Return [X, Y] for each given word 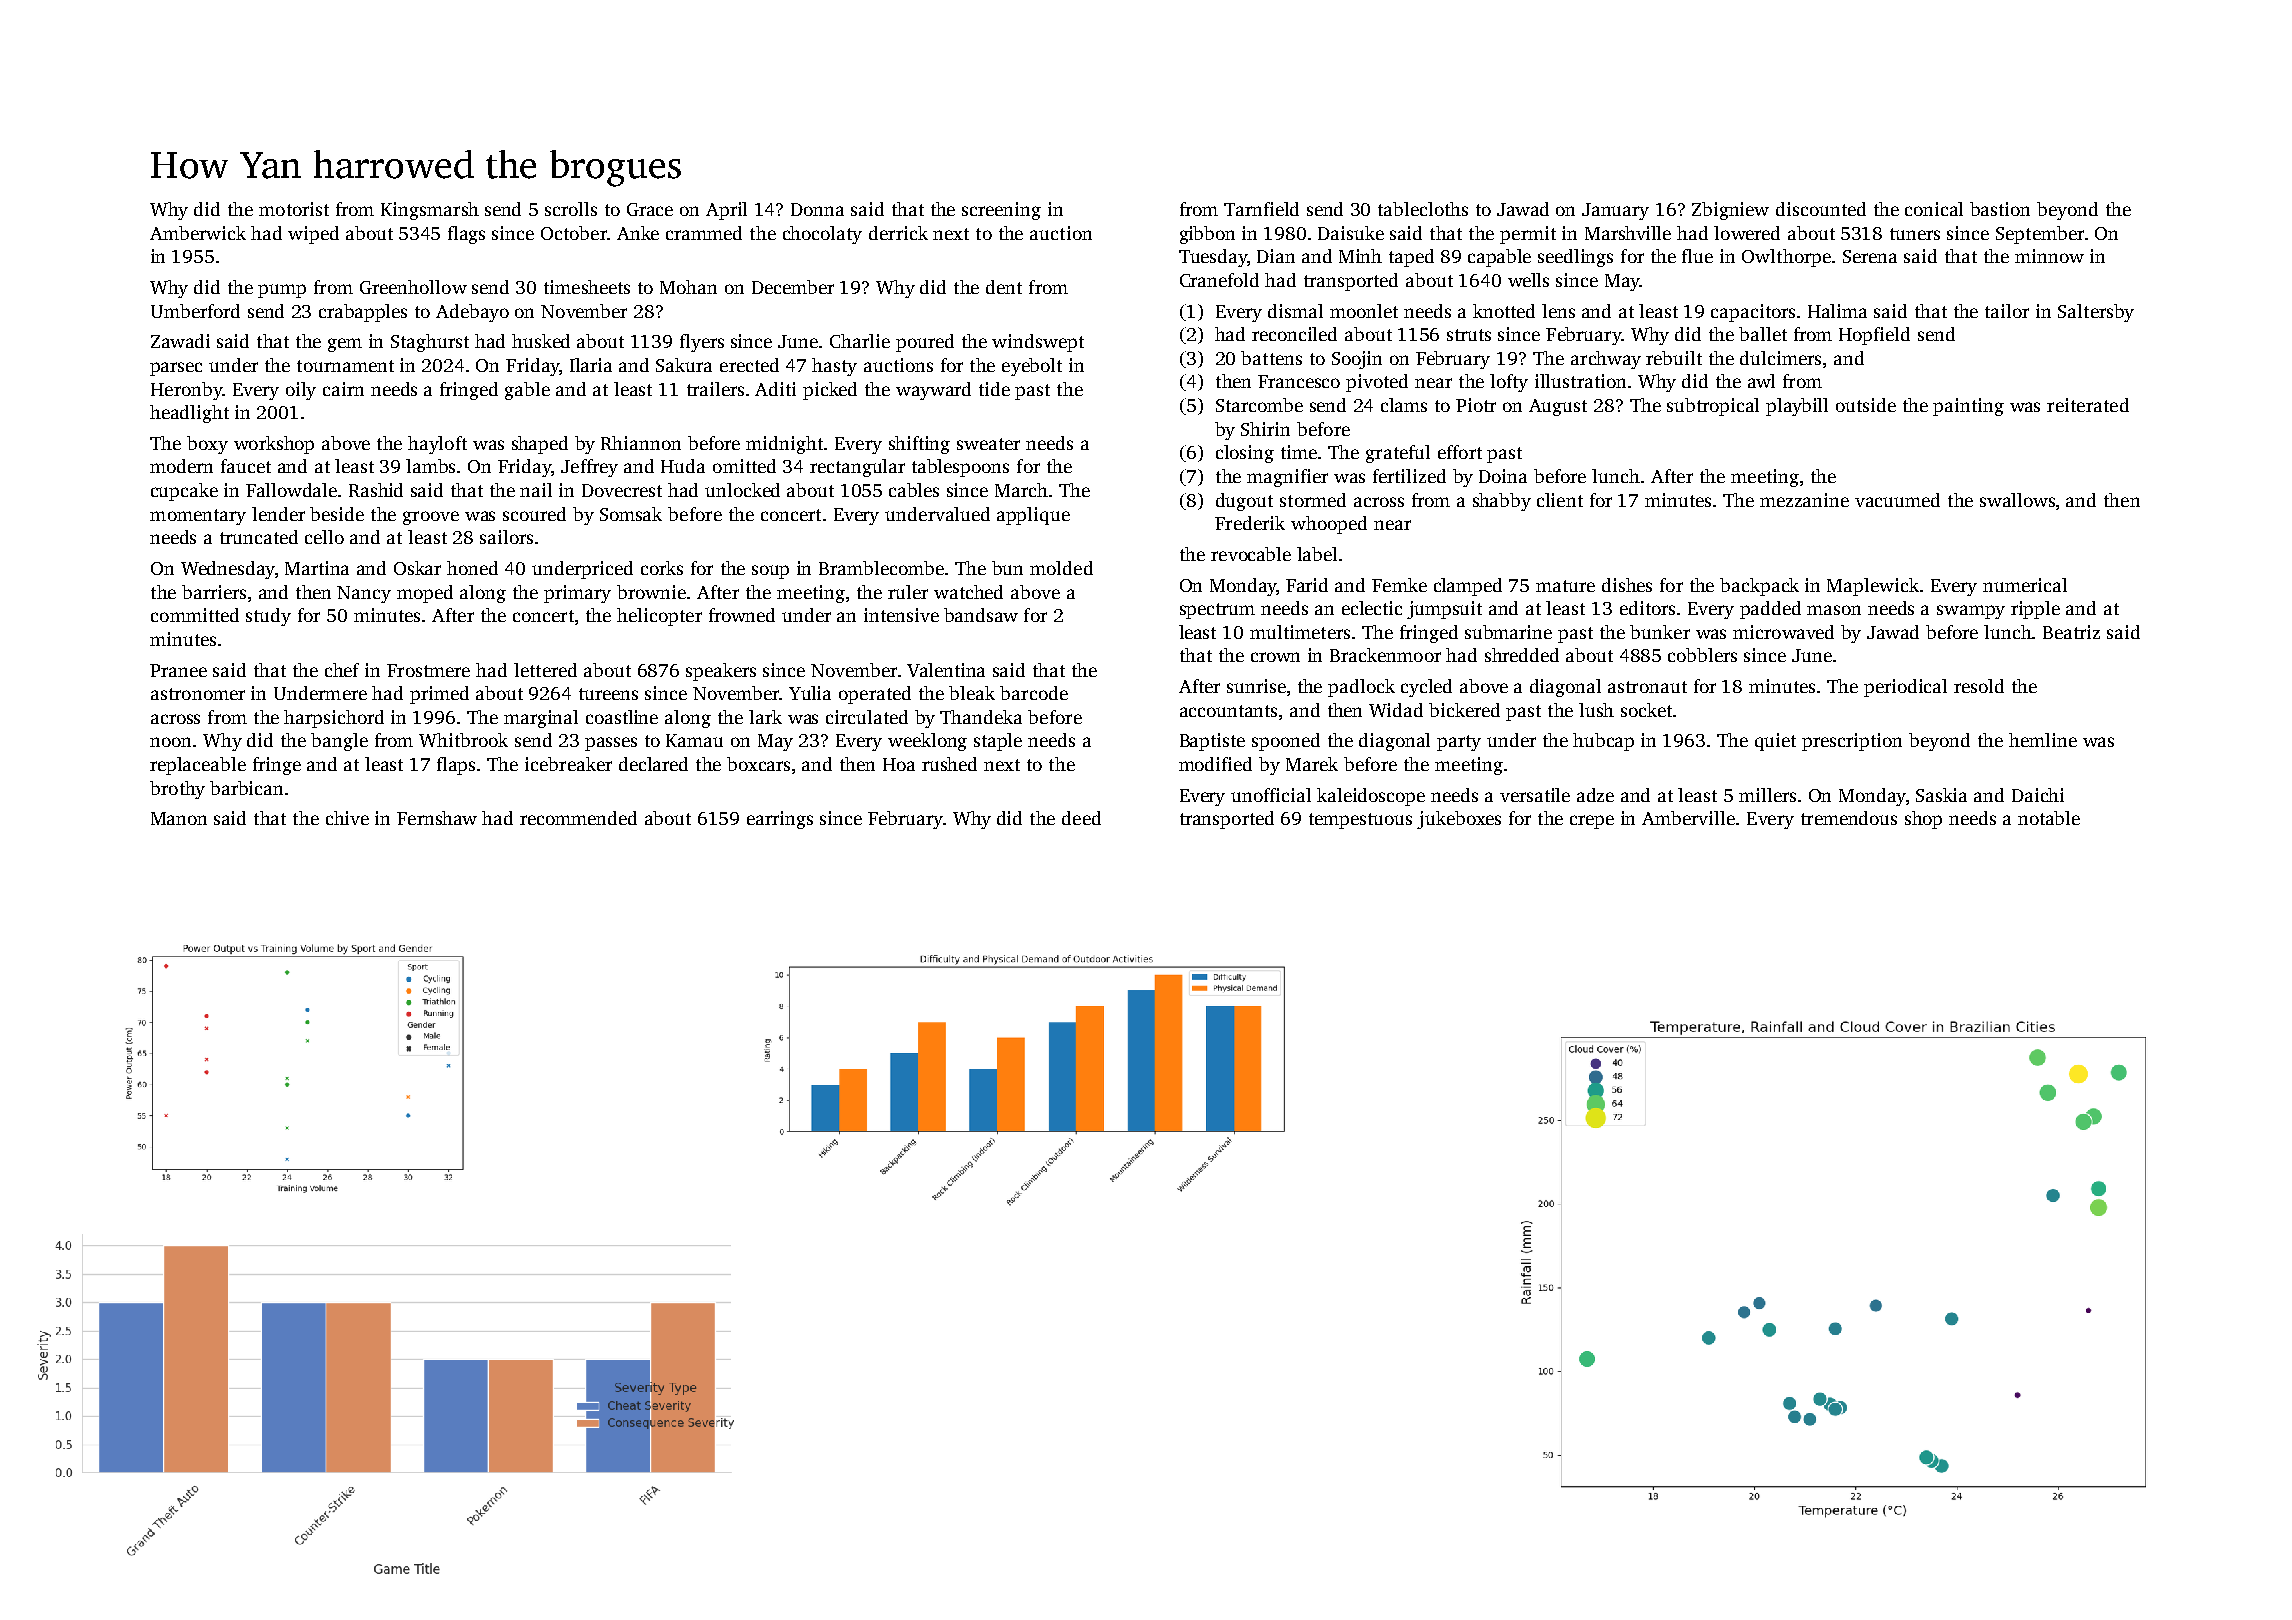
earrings [780, 820]
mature [1565, 586]
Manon [179, 818]
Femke [1399, 585]
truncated [259, 537]
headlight [189, 414]
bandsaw [981, 615]
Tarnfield [1261, 209]
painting [1968, 407]
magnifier [1287, 478]
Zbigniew [1730, 211]
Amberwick [198, 233]
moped [425, 594]
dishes [1627, 585]
